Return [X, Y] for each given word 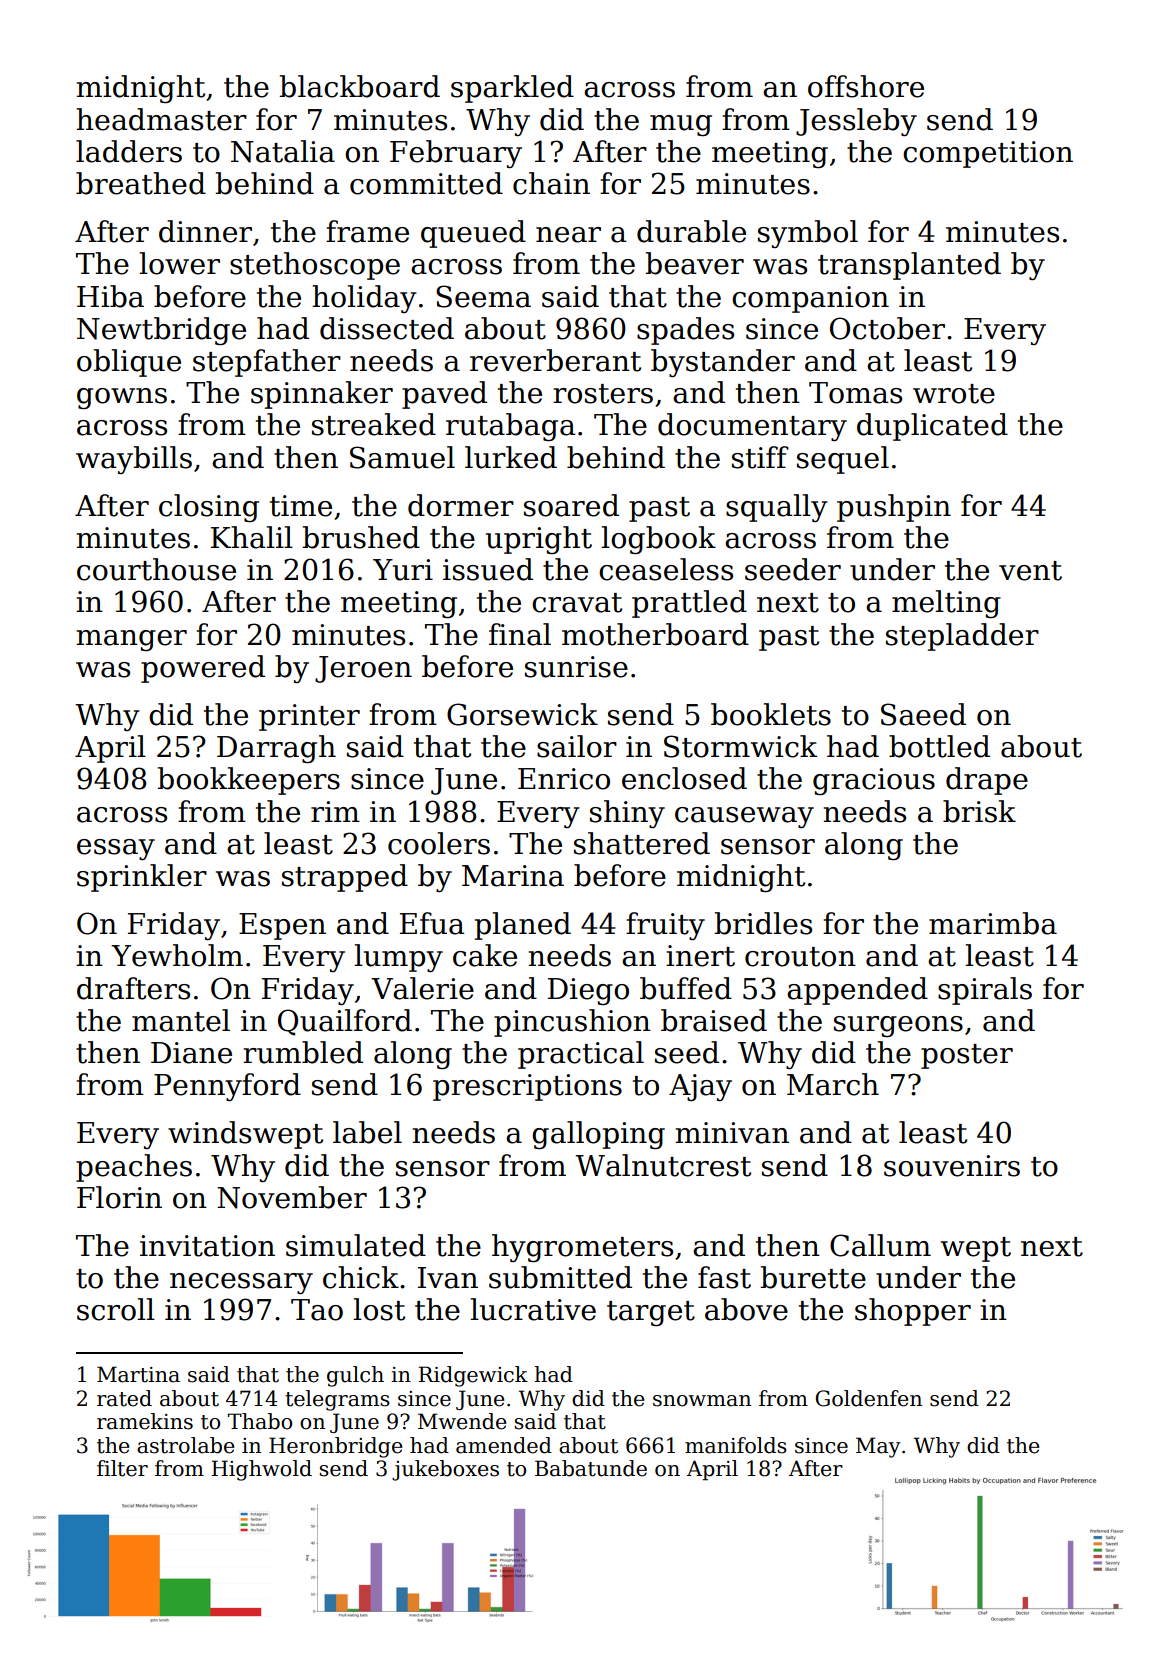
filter [122, 1468]
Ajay [700, 1087]
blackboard [359, 86]
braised [714, 1020]
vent [1030, 571]
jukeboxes [445, 1470]
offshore [866, 86]
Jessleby [856, 122]
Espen [282, 926]
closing [209, 508]
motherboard [655, 634]
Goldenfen [869, 1398]
